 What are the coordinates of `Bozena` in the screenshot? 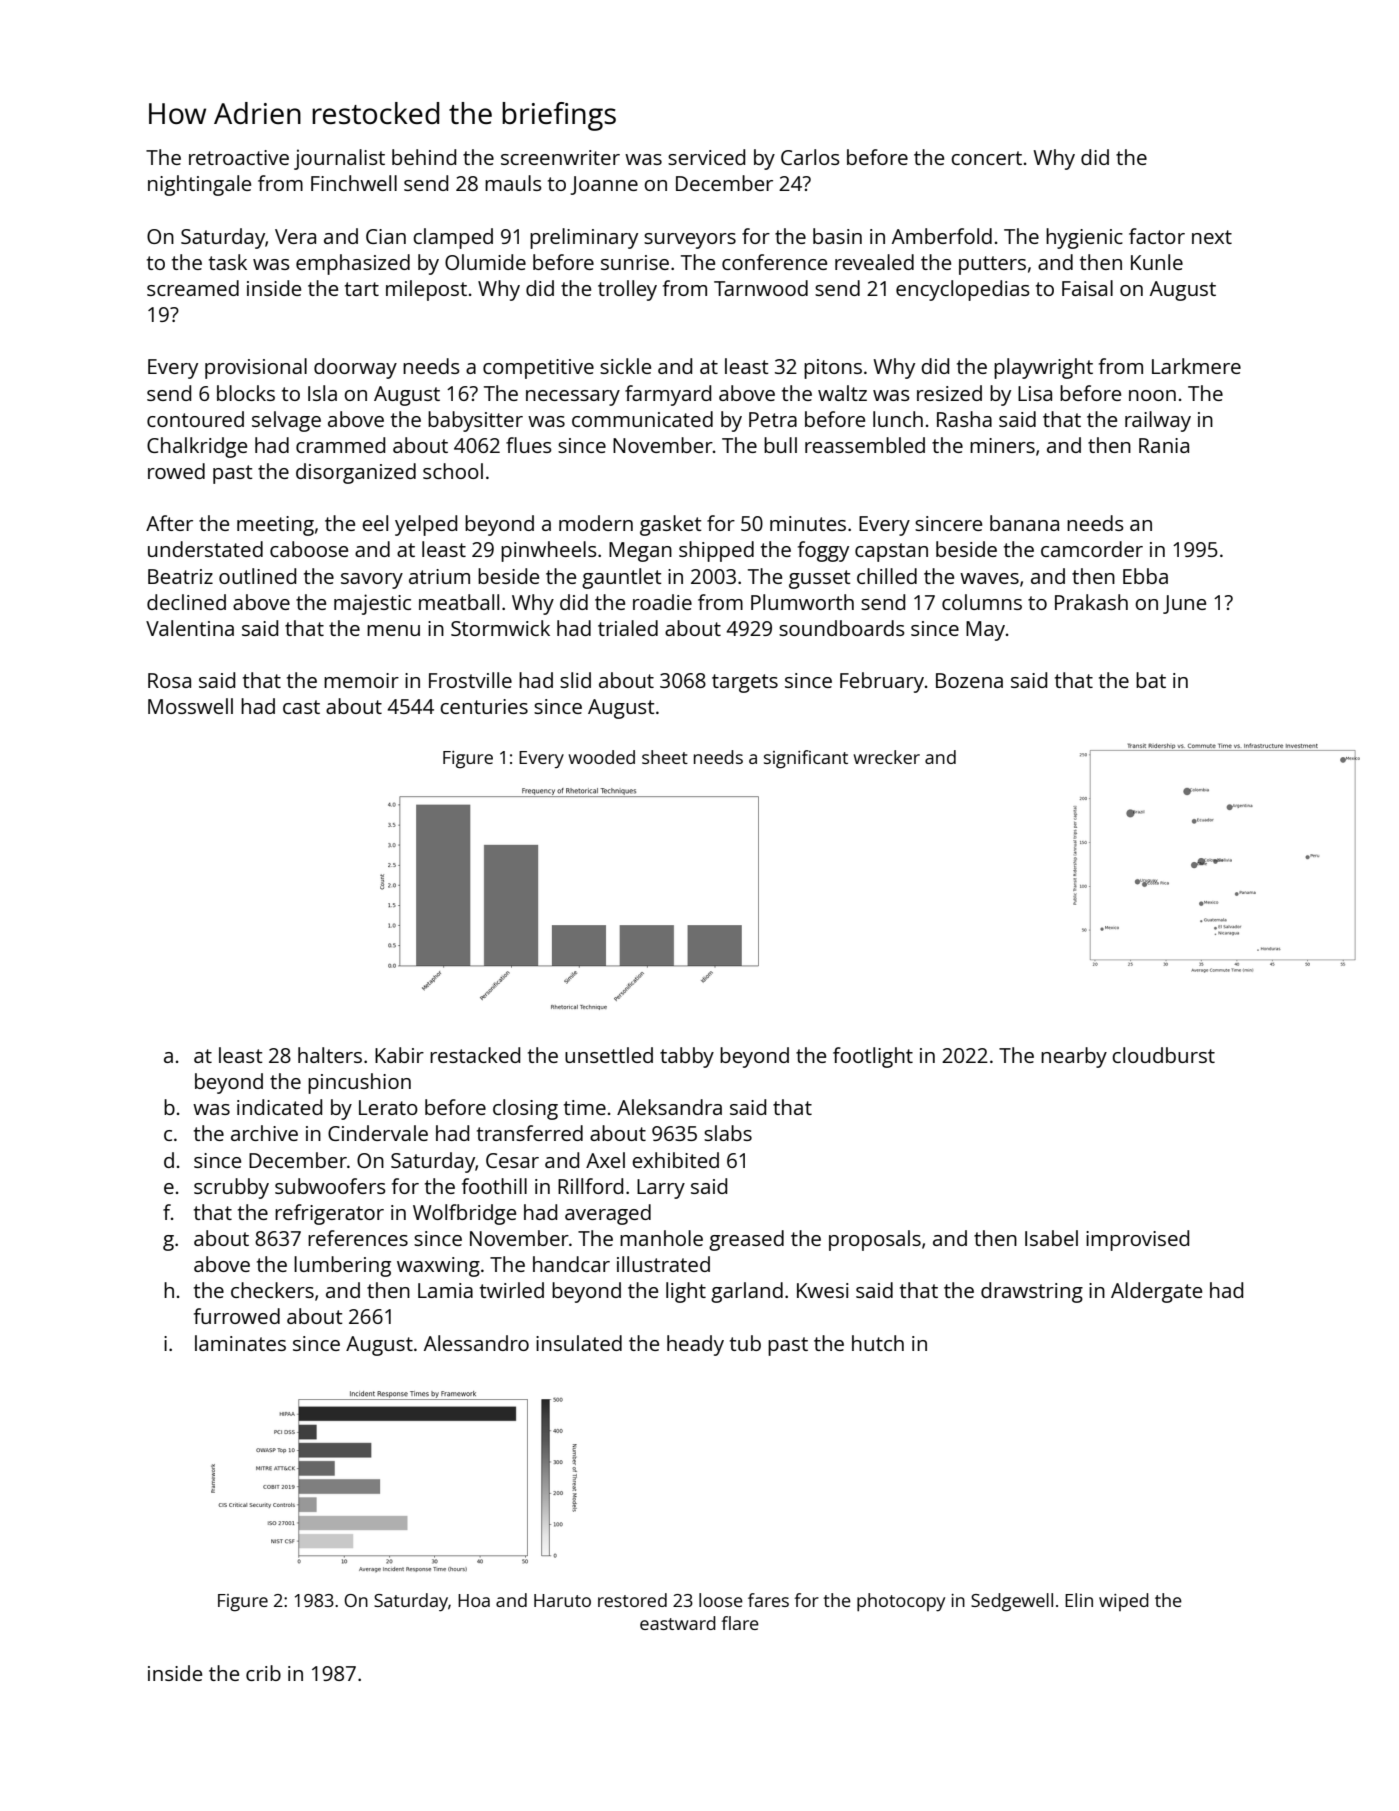 It's located at (969, 680).
